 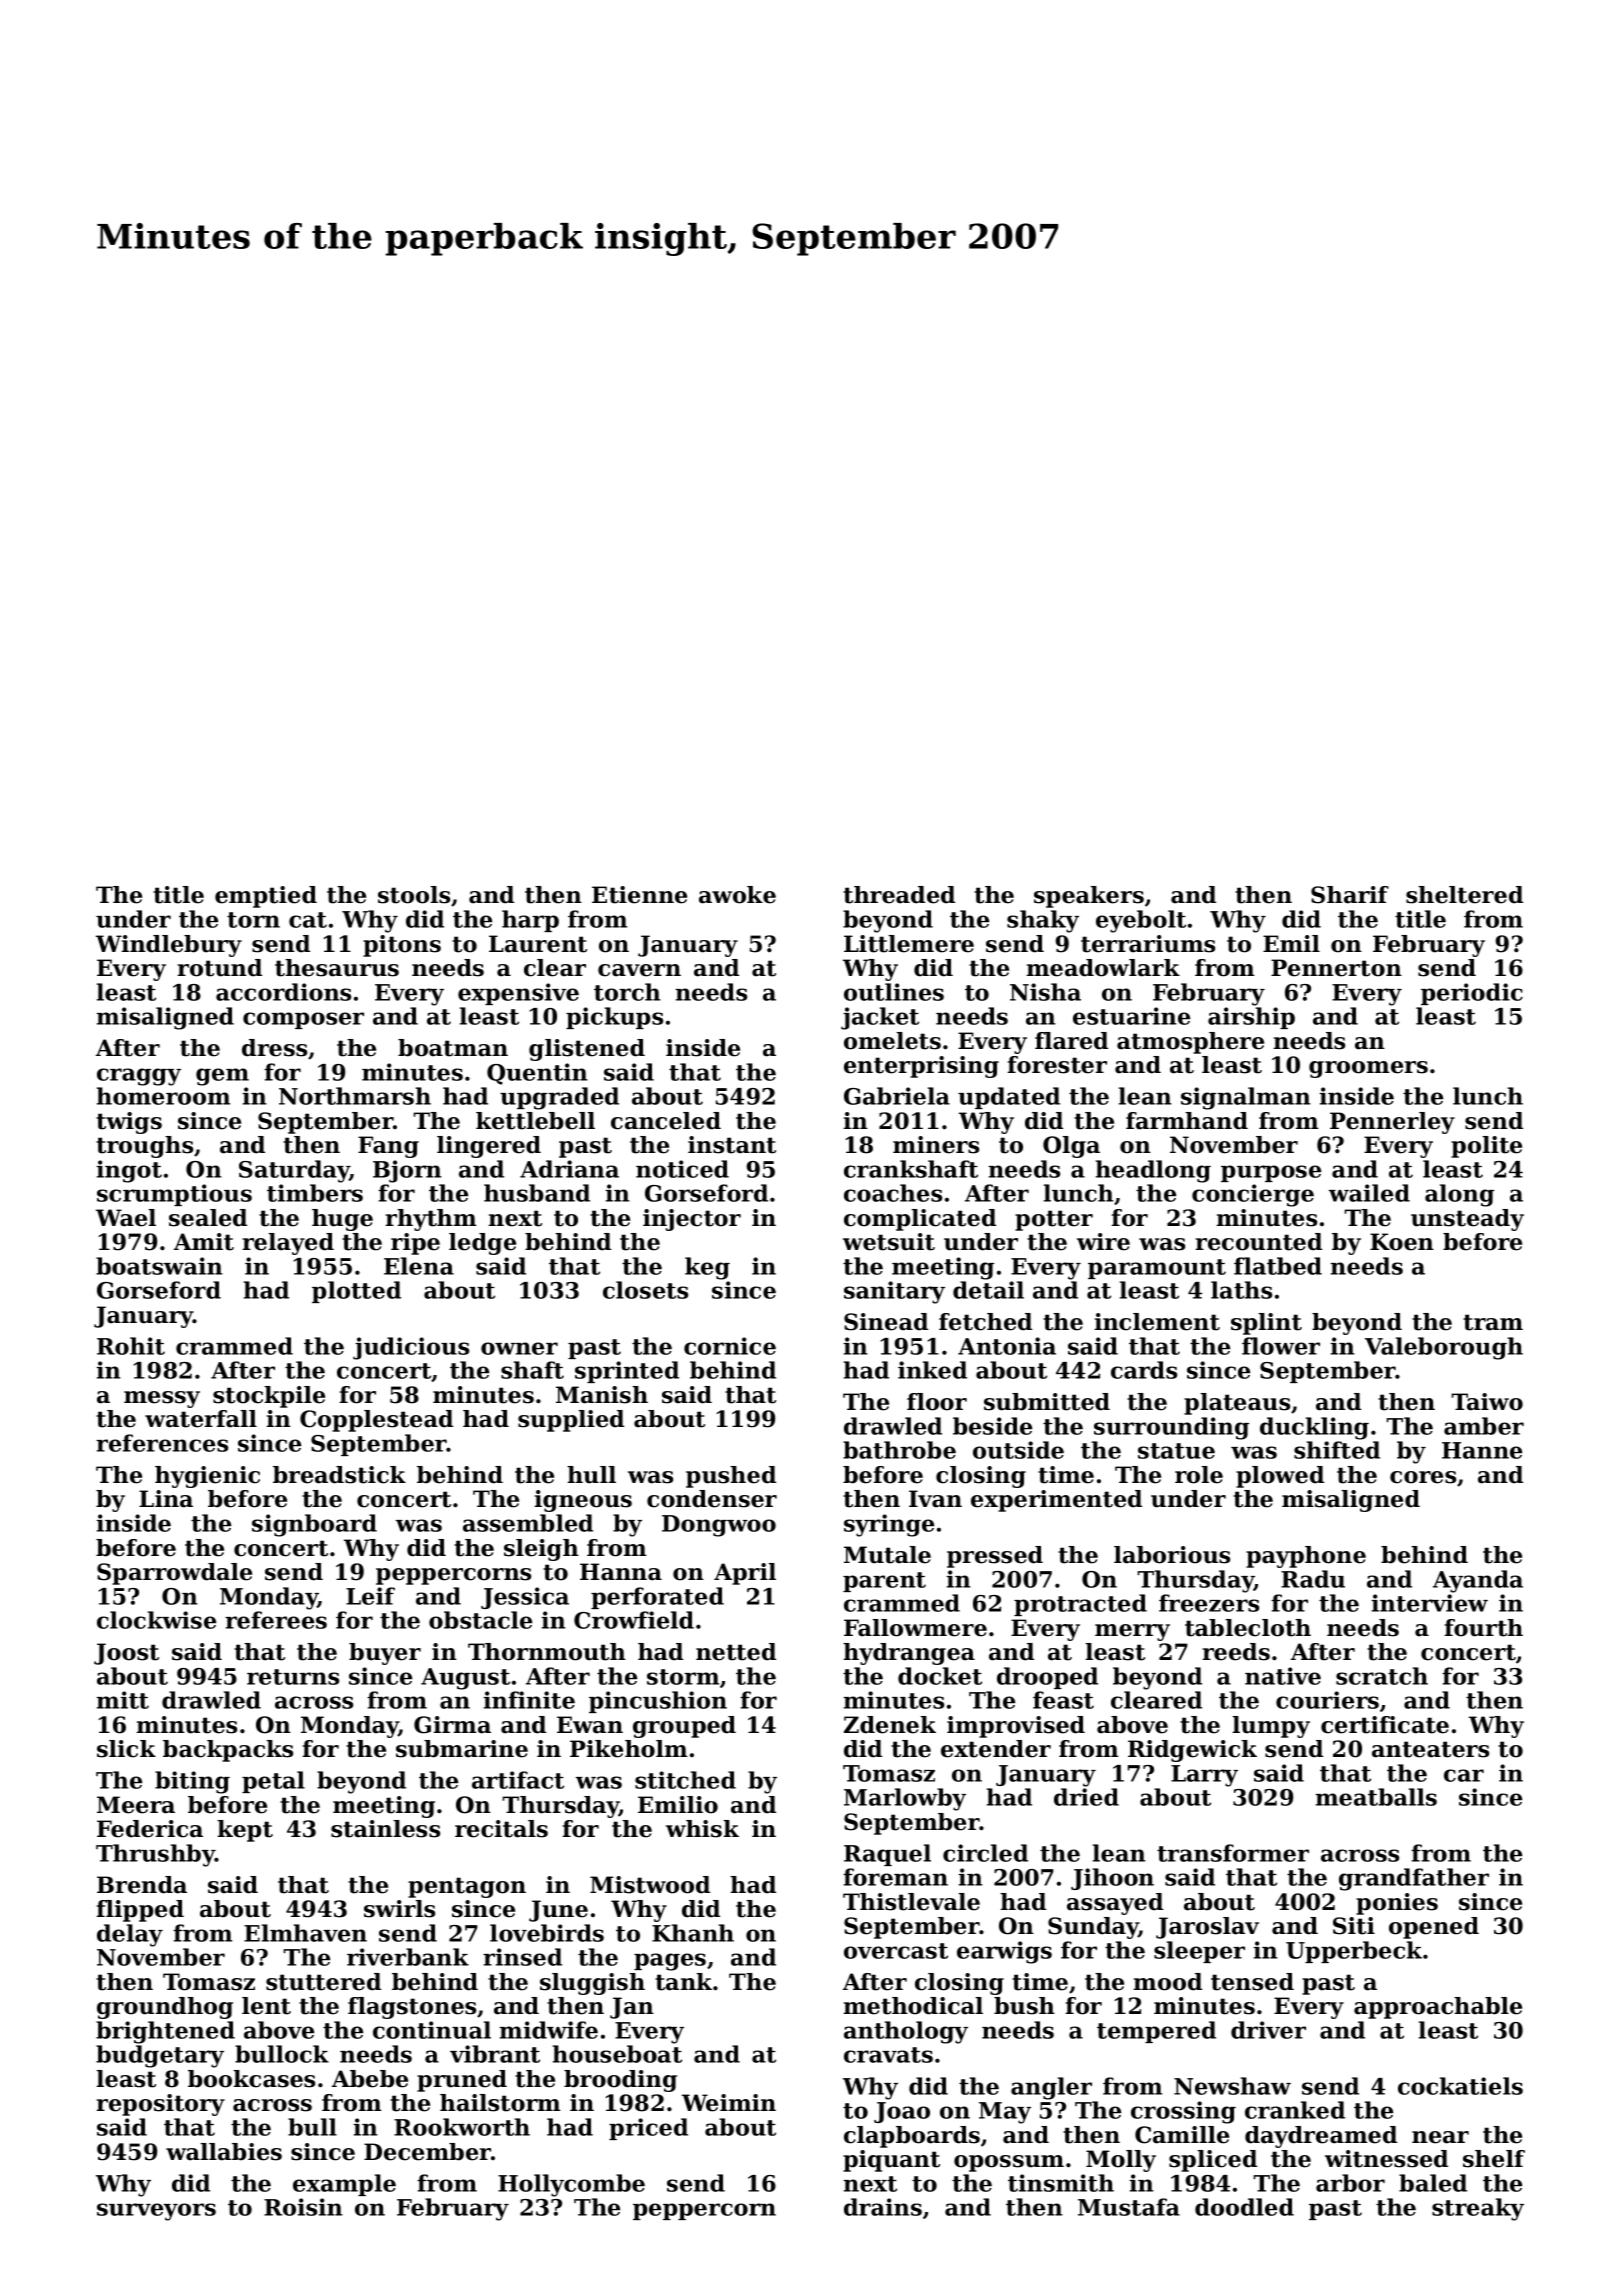 What do you see at coordinates (414, 895) in the screenshot?
I see `stools` at bounding box center [414, 895].
